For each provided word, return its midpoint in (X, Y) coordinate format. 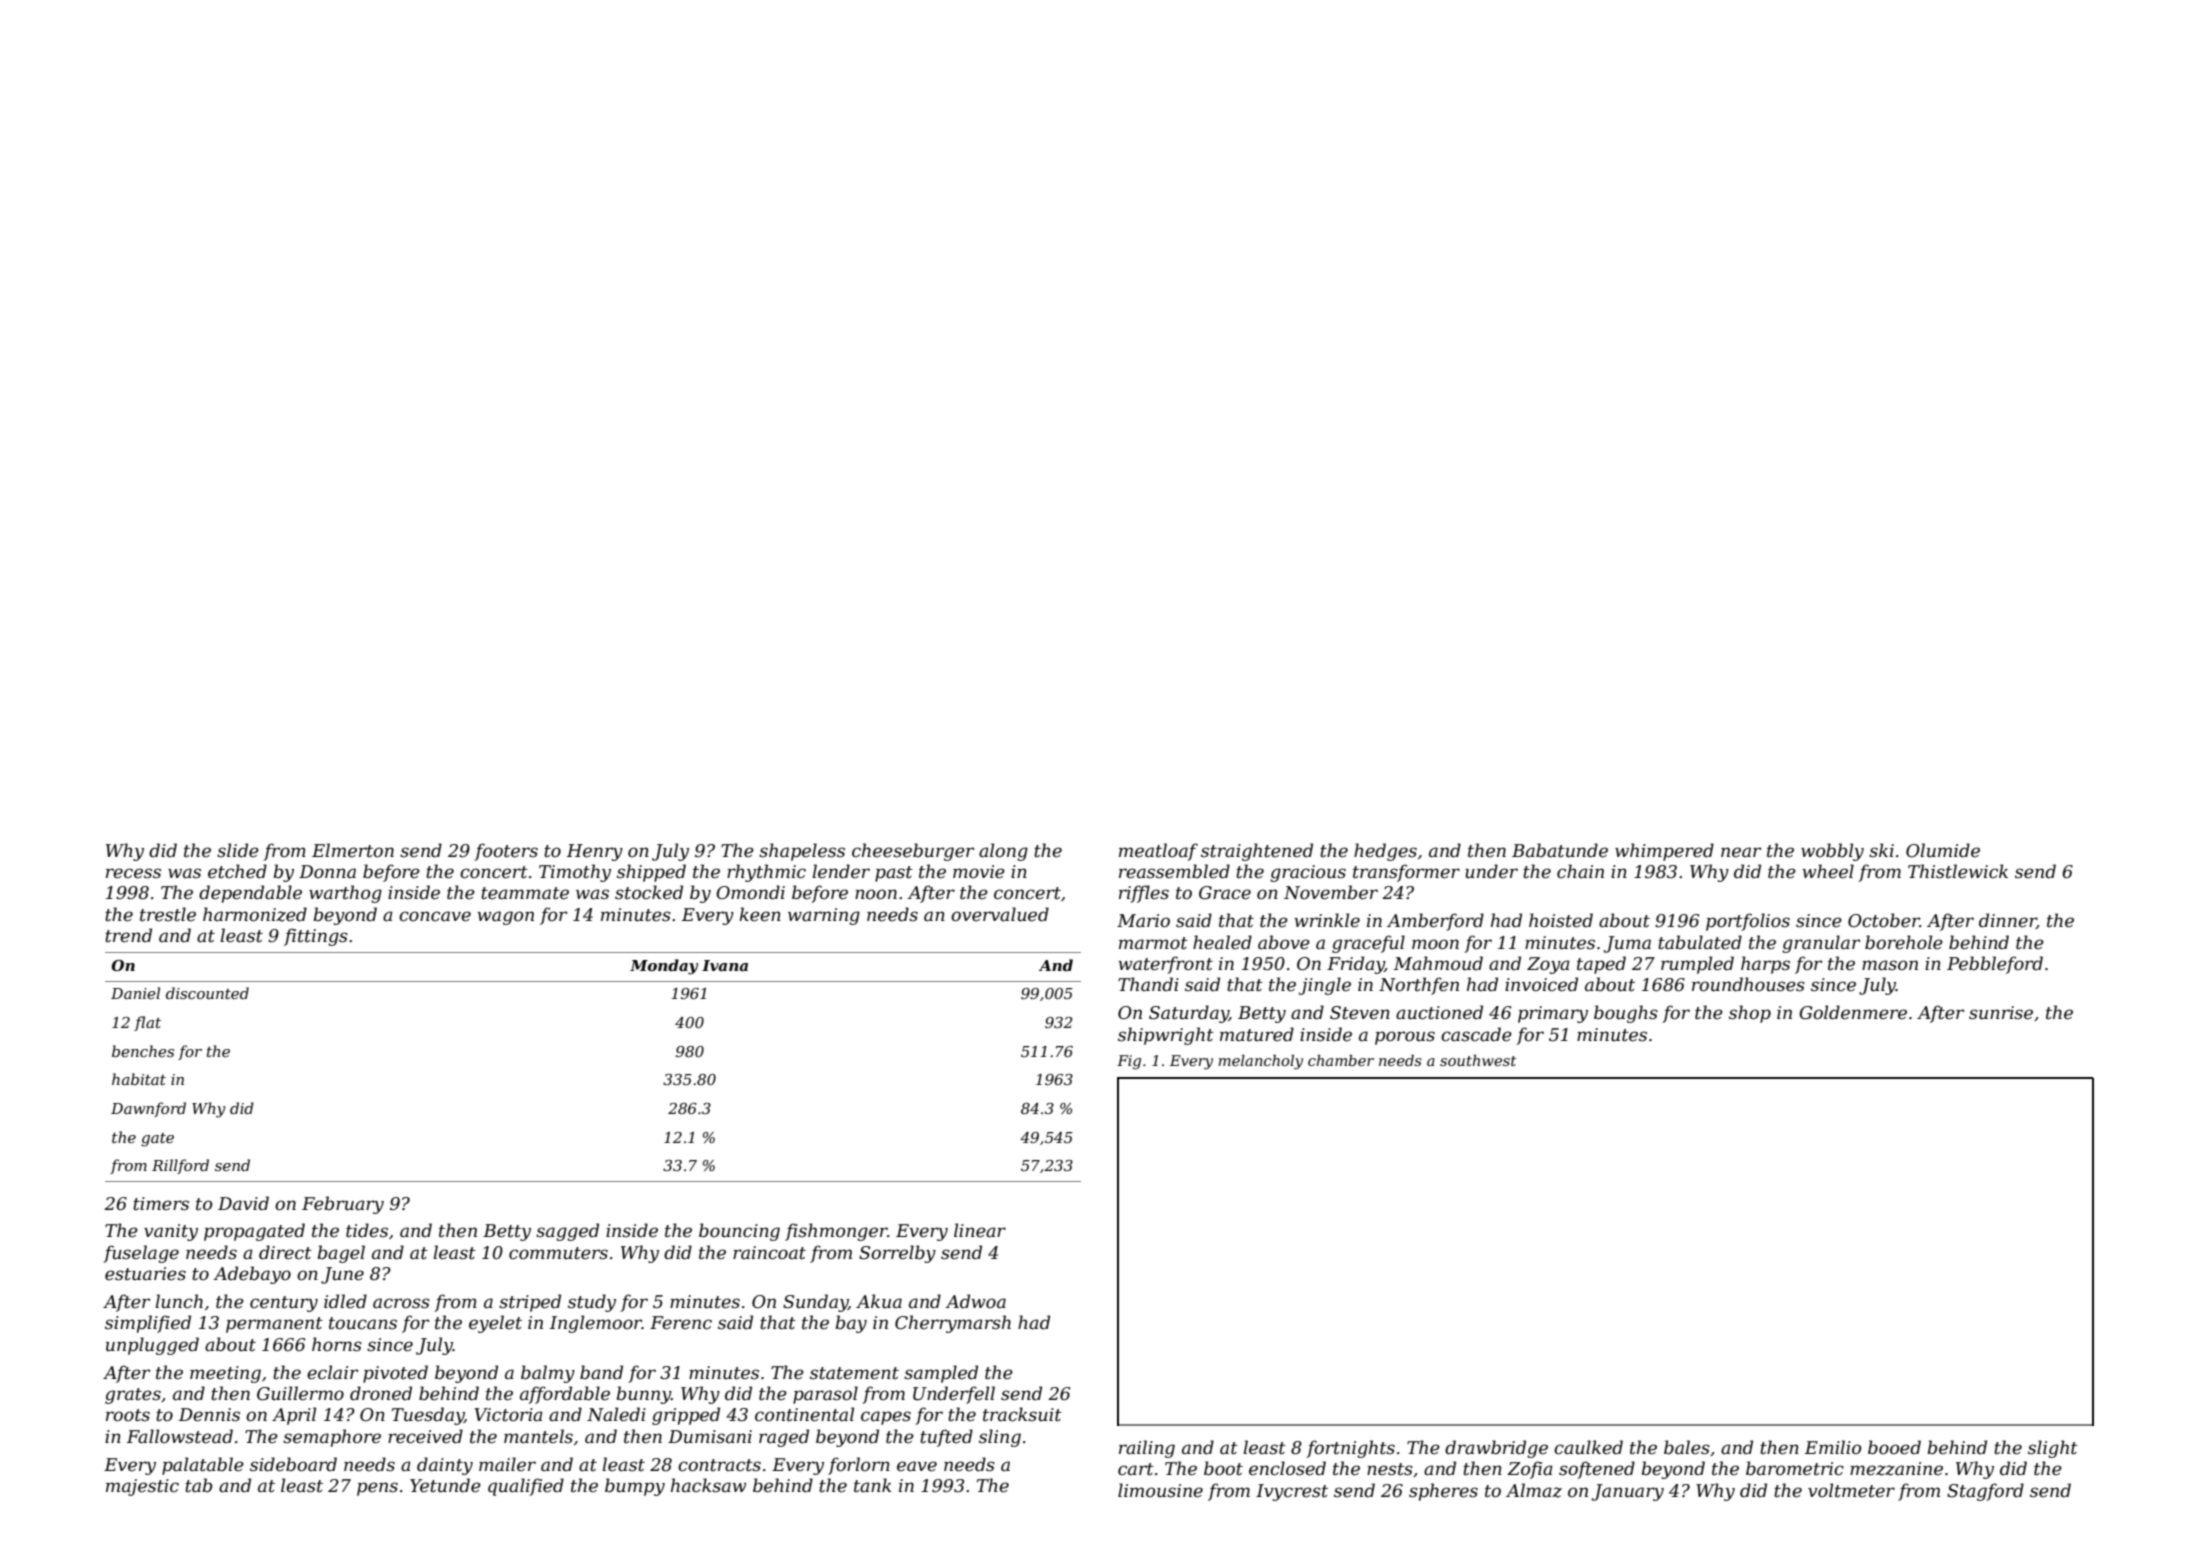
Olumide (1943, 850)
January (1627, 1492)
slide (238, 850)
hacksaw (709, 1485)
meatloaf (1158, 852)
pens (377, 1489)
